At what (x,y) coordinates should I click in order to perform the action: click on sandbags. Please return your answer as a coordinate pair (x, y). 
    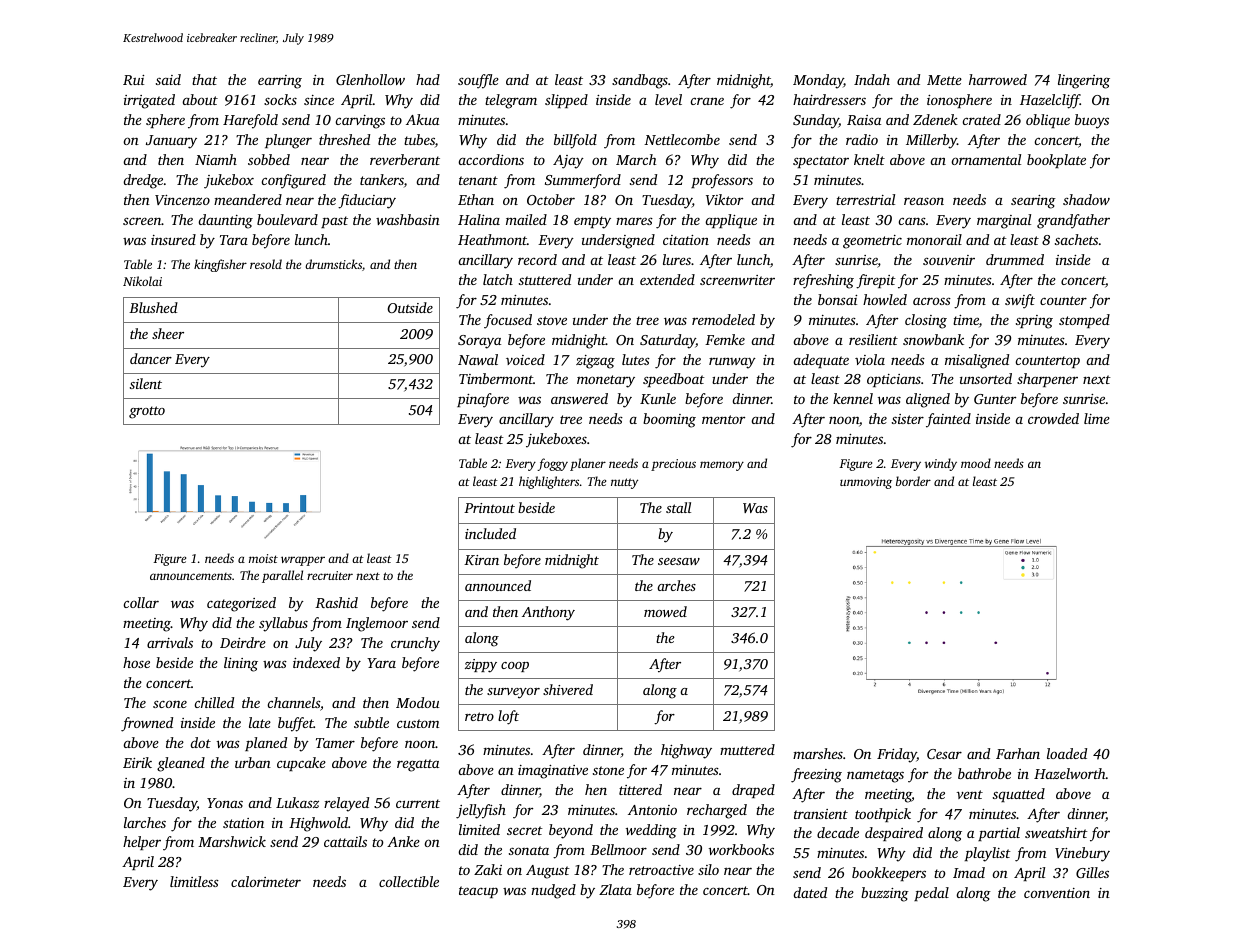
    Looking at the image, I should click on (640, 81).
